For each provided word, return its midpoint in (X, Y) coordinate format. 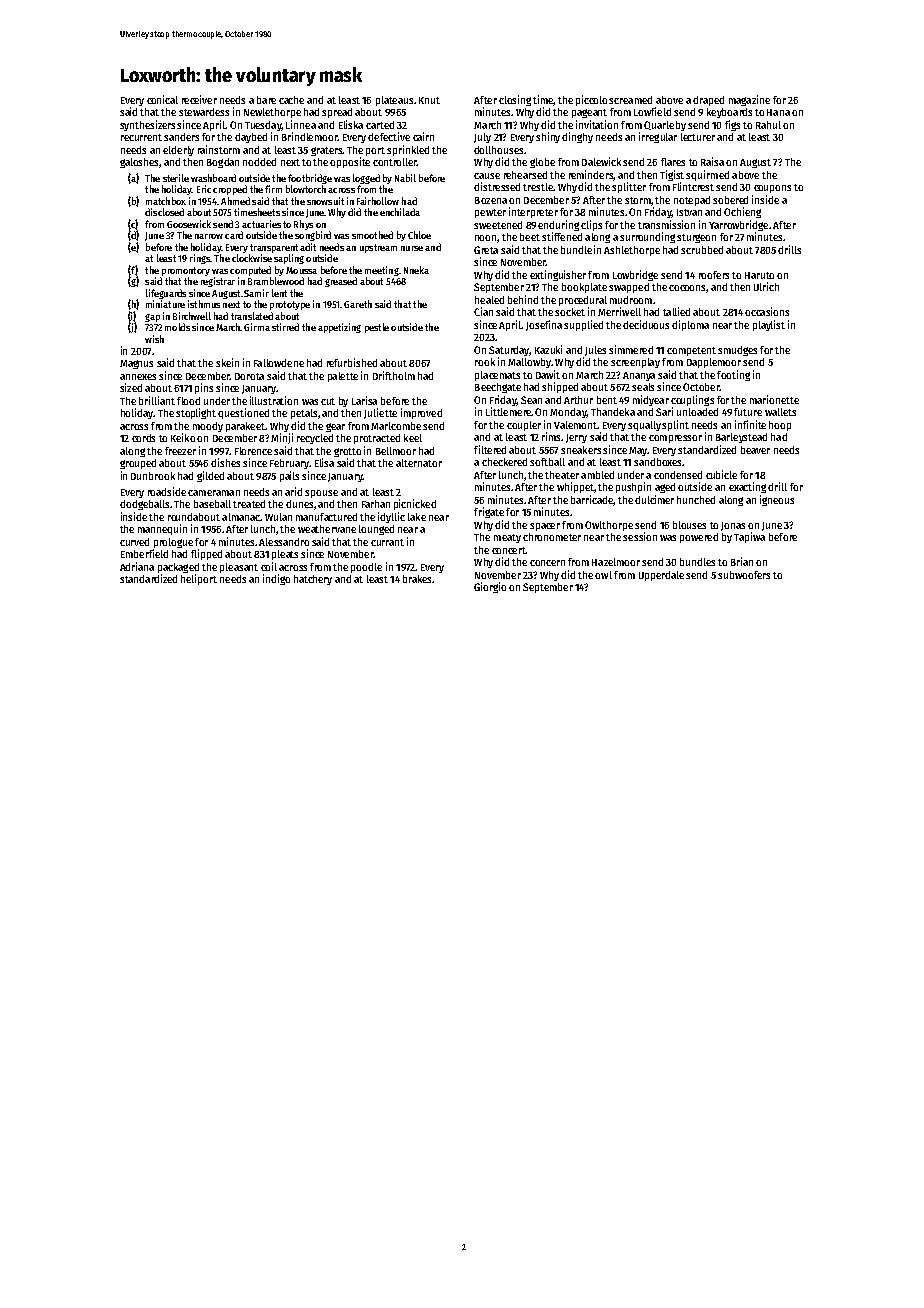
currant (387, 542)
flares (673, 162)
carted (380, 125)
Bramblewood (276, 281)
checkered (504, 462)
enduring (558, 225)
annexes (138, 377)
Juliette (380, 413)
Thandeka (613, 412)
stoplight (196, 413)
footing (733, 375)
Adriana (137, 566)
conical (162, 99)
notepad (692, 201)
